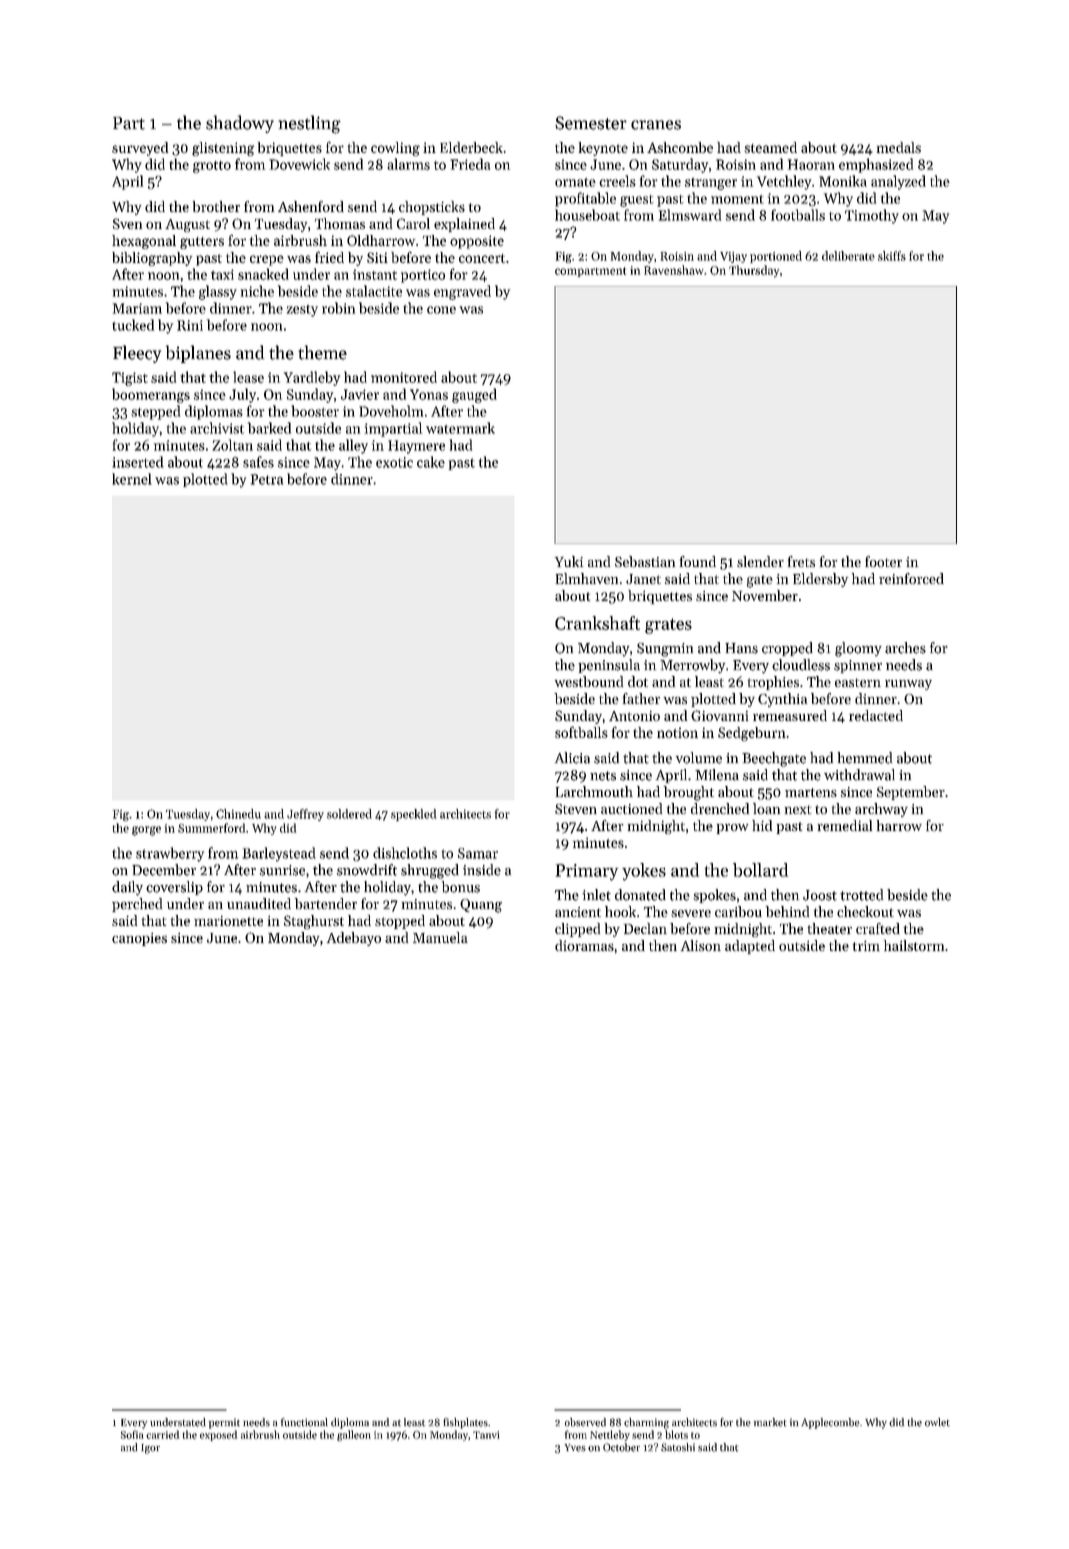  What do you see at coordinates (603, 776) in the document?
I see `nets` at bounding box center [603, 776].
